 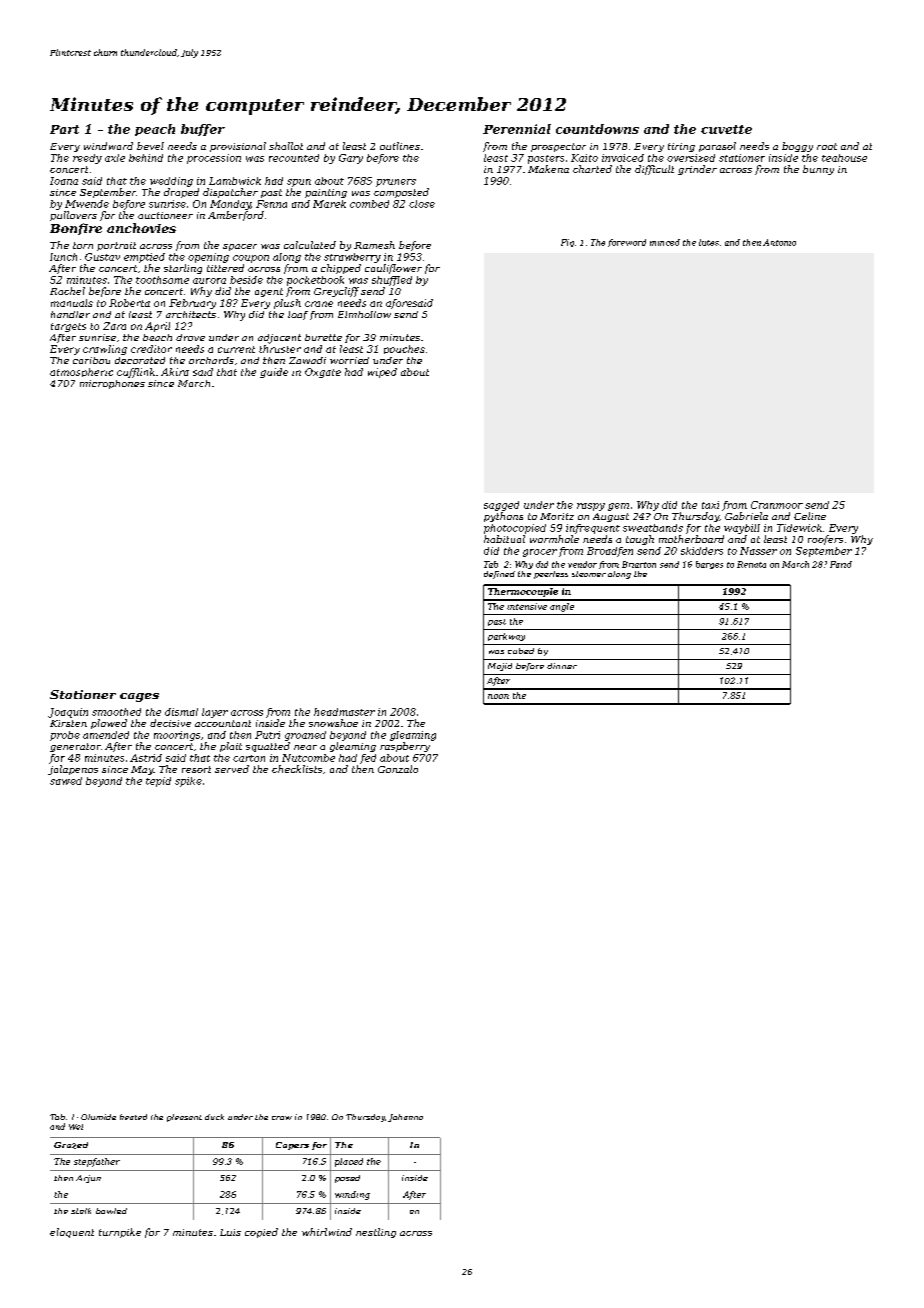 I want to click on Gonzalo, so click(x=398, y=769).
